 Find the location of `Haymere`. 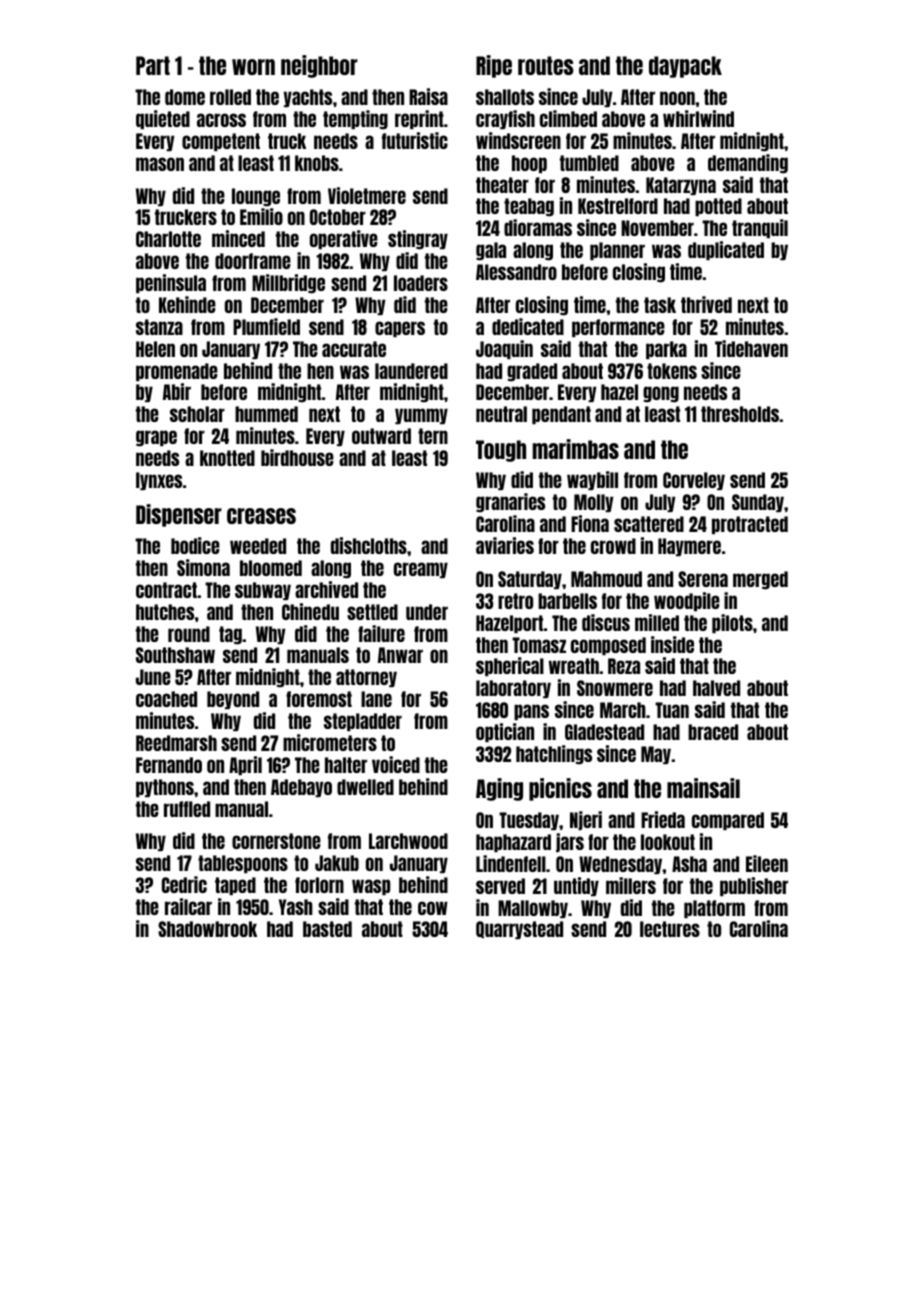

Haymere is located at coordinates (689, 547).
